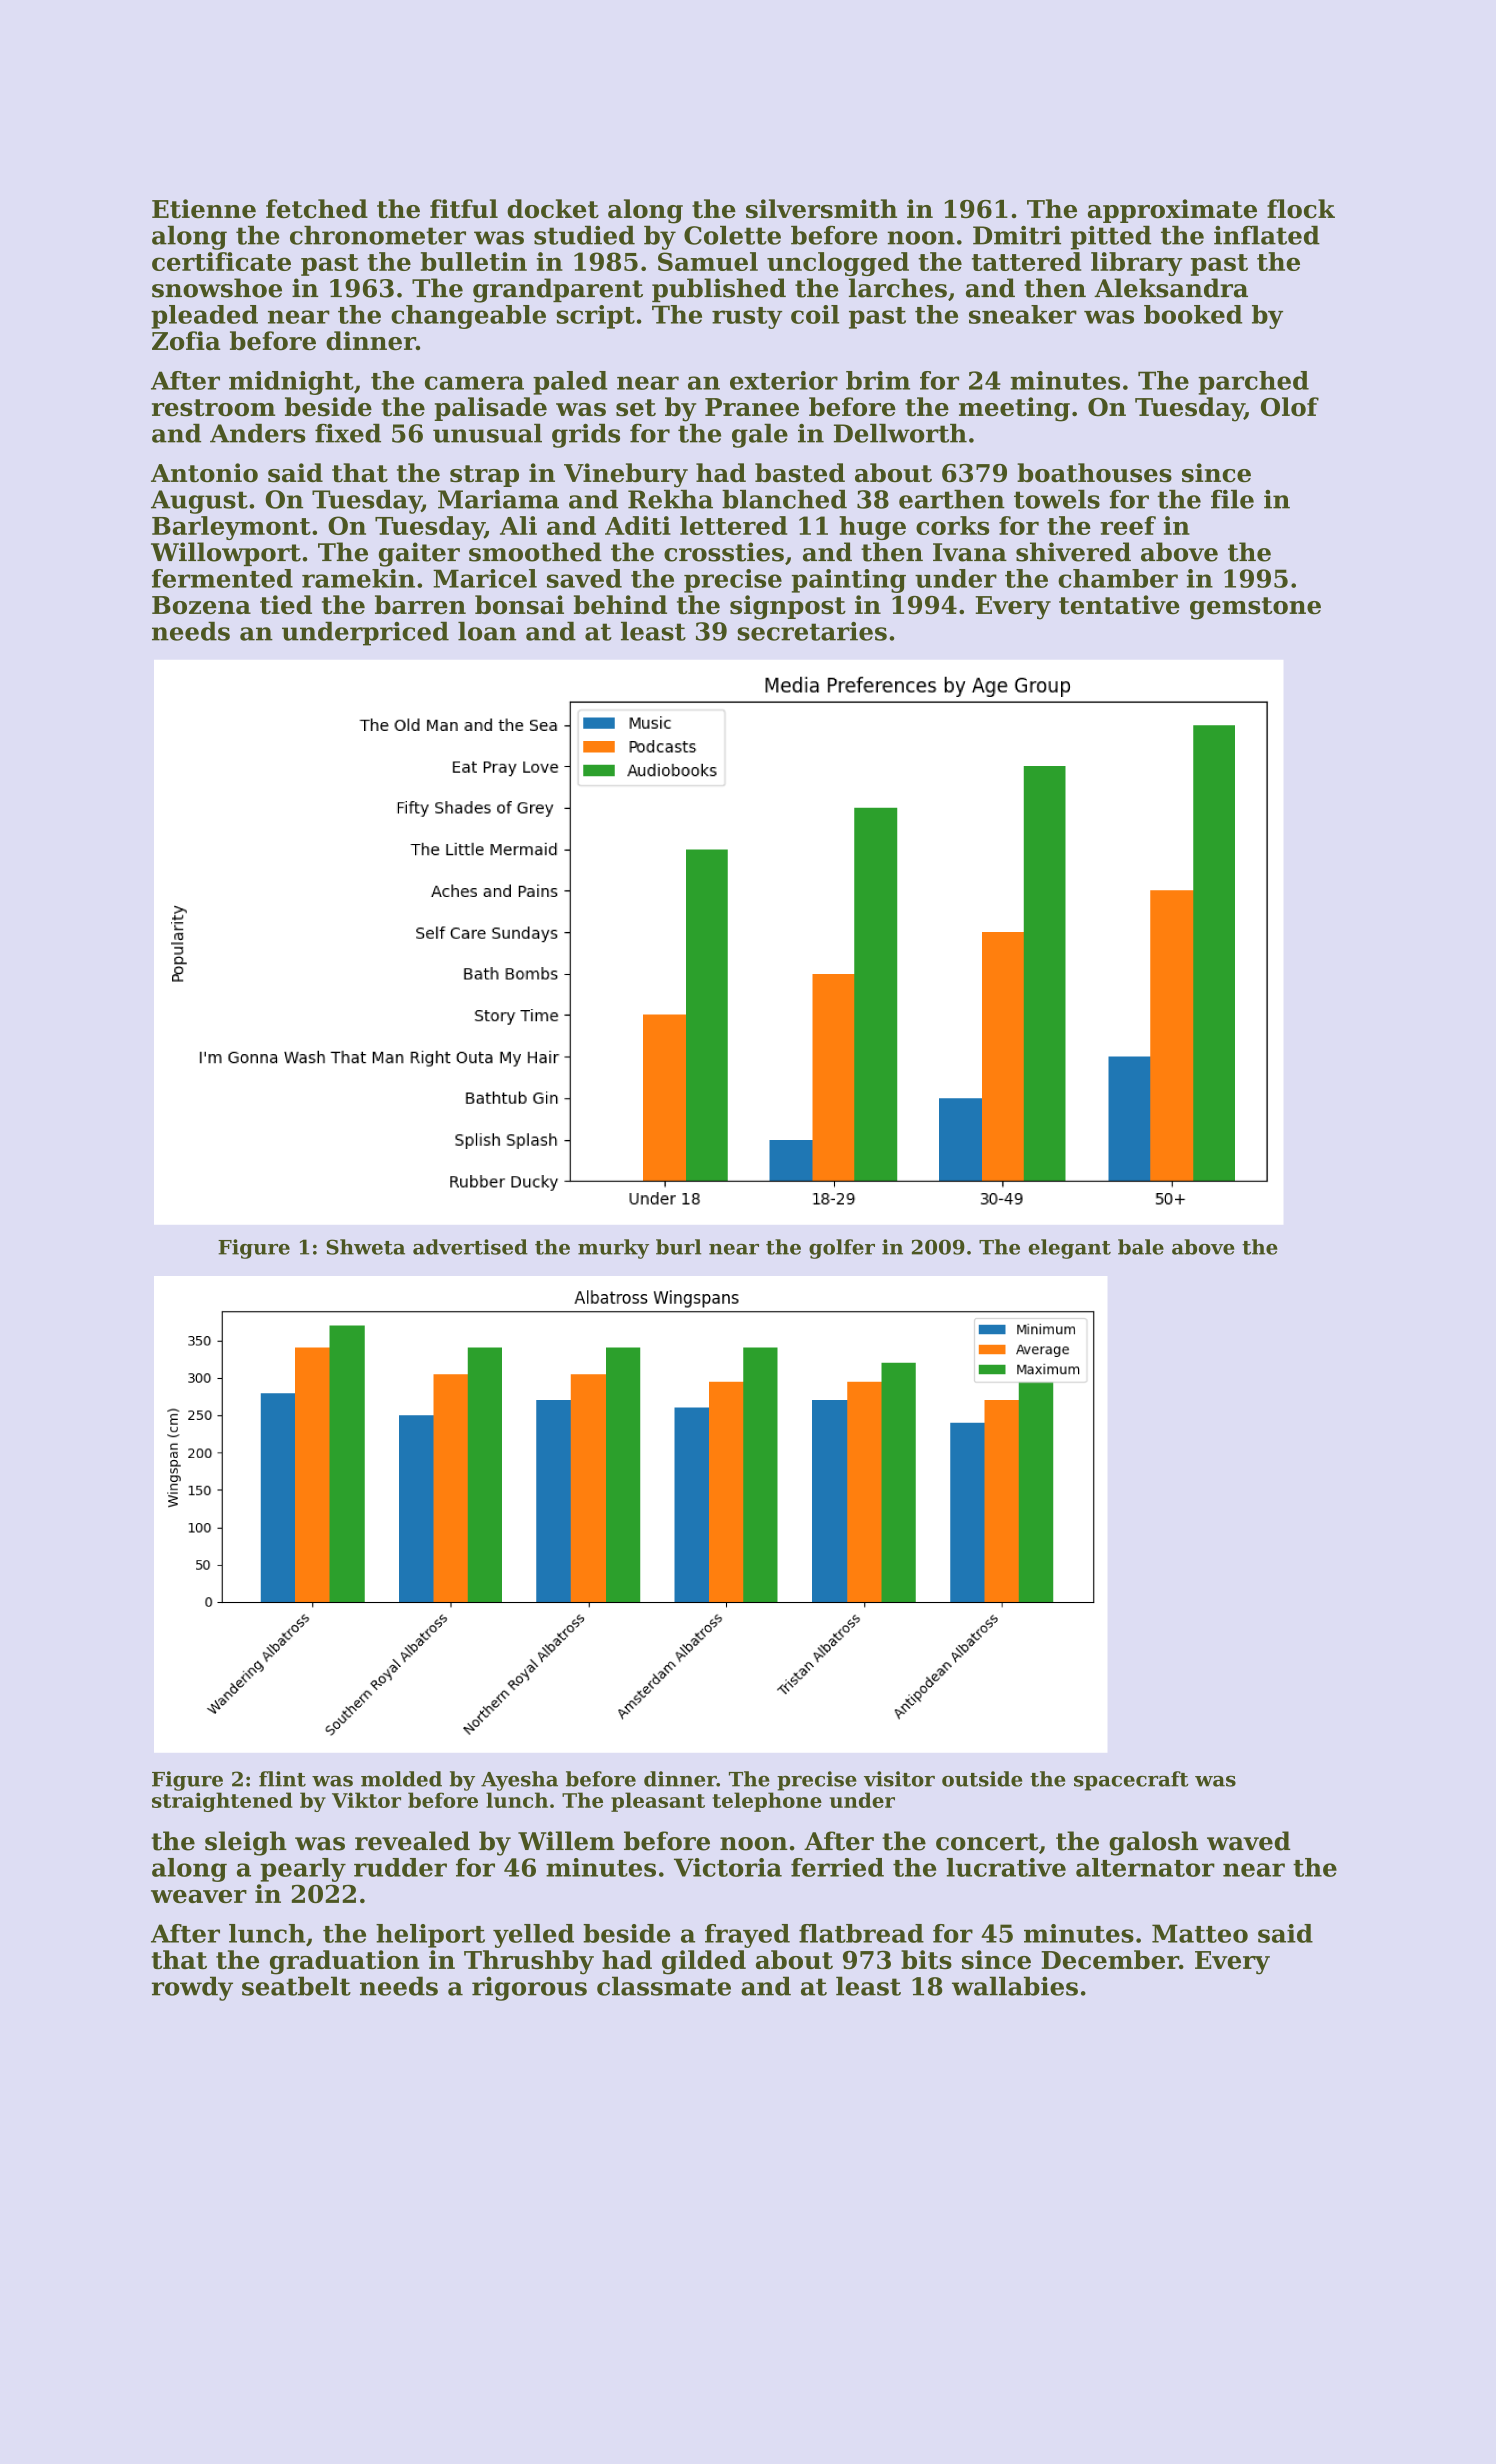 The image size is (1496, 2464). I want to click on advertised, so click(470, 1247).
